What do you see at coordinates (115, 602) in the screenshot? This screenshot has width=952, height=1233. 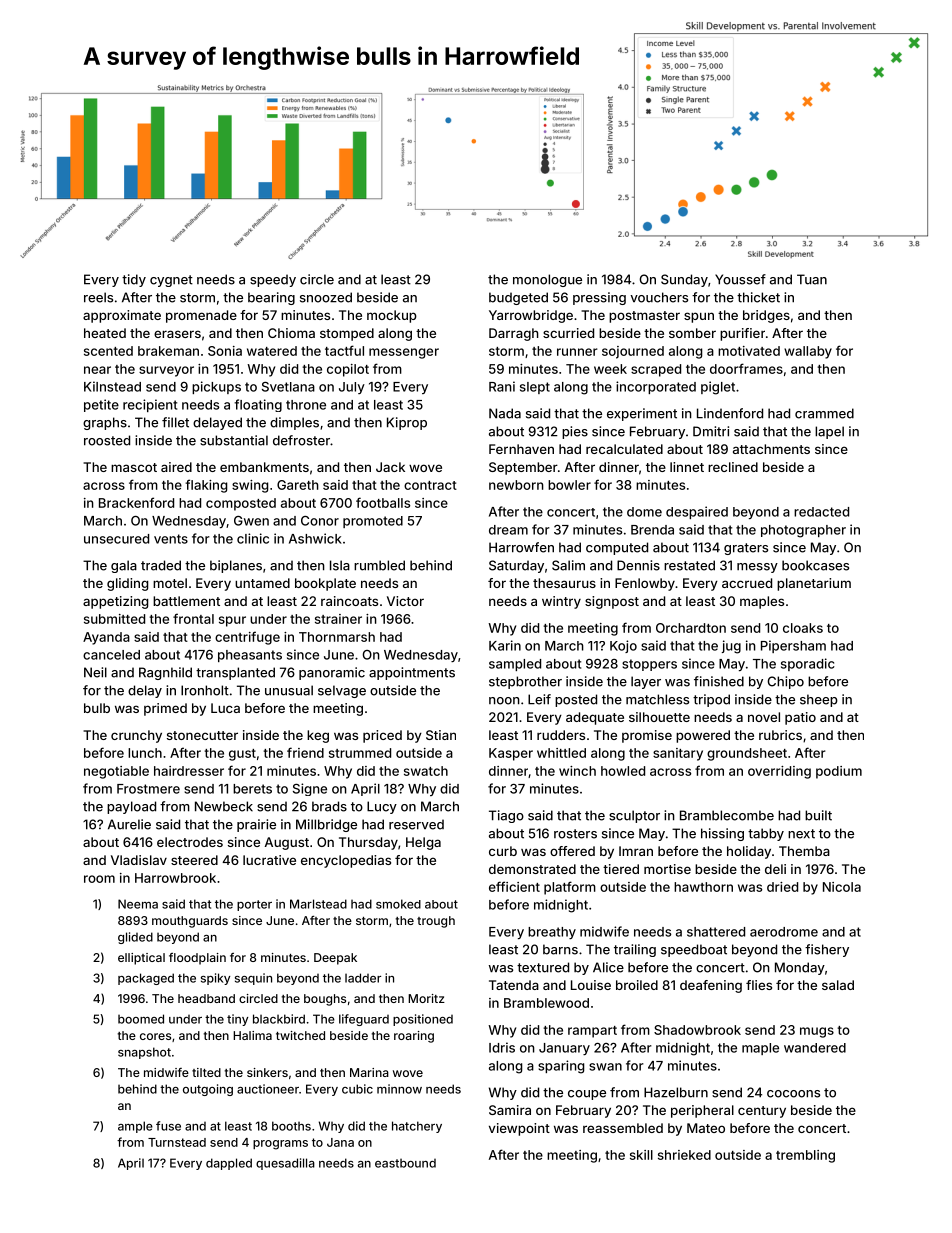 I see `appetizing` at bounding box center [115, 602].
